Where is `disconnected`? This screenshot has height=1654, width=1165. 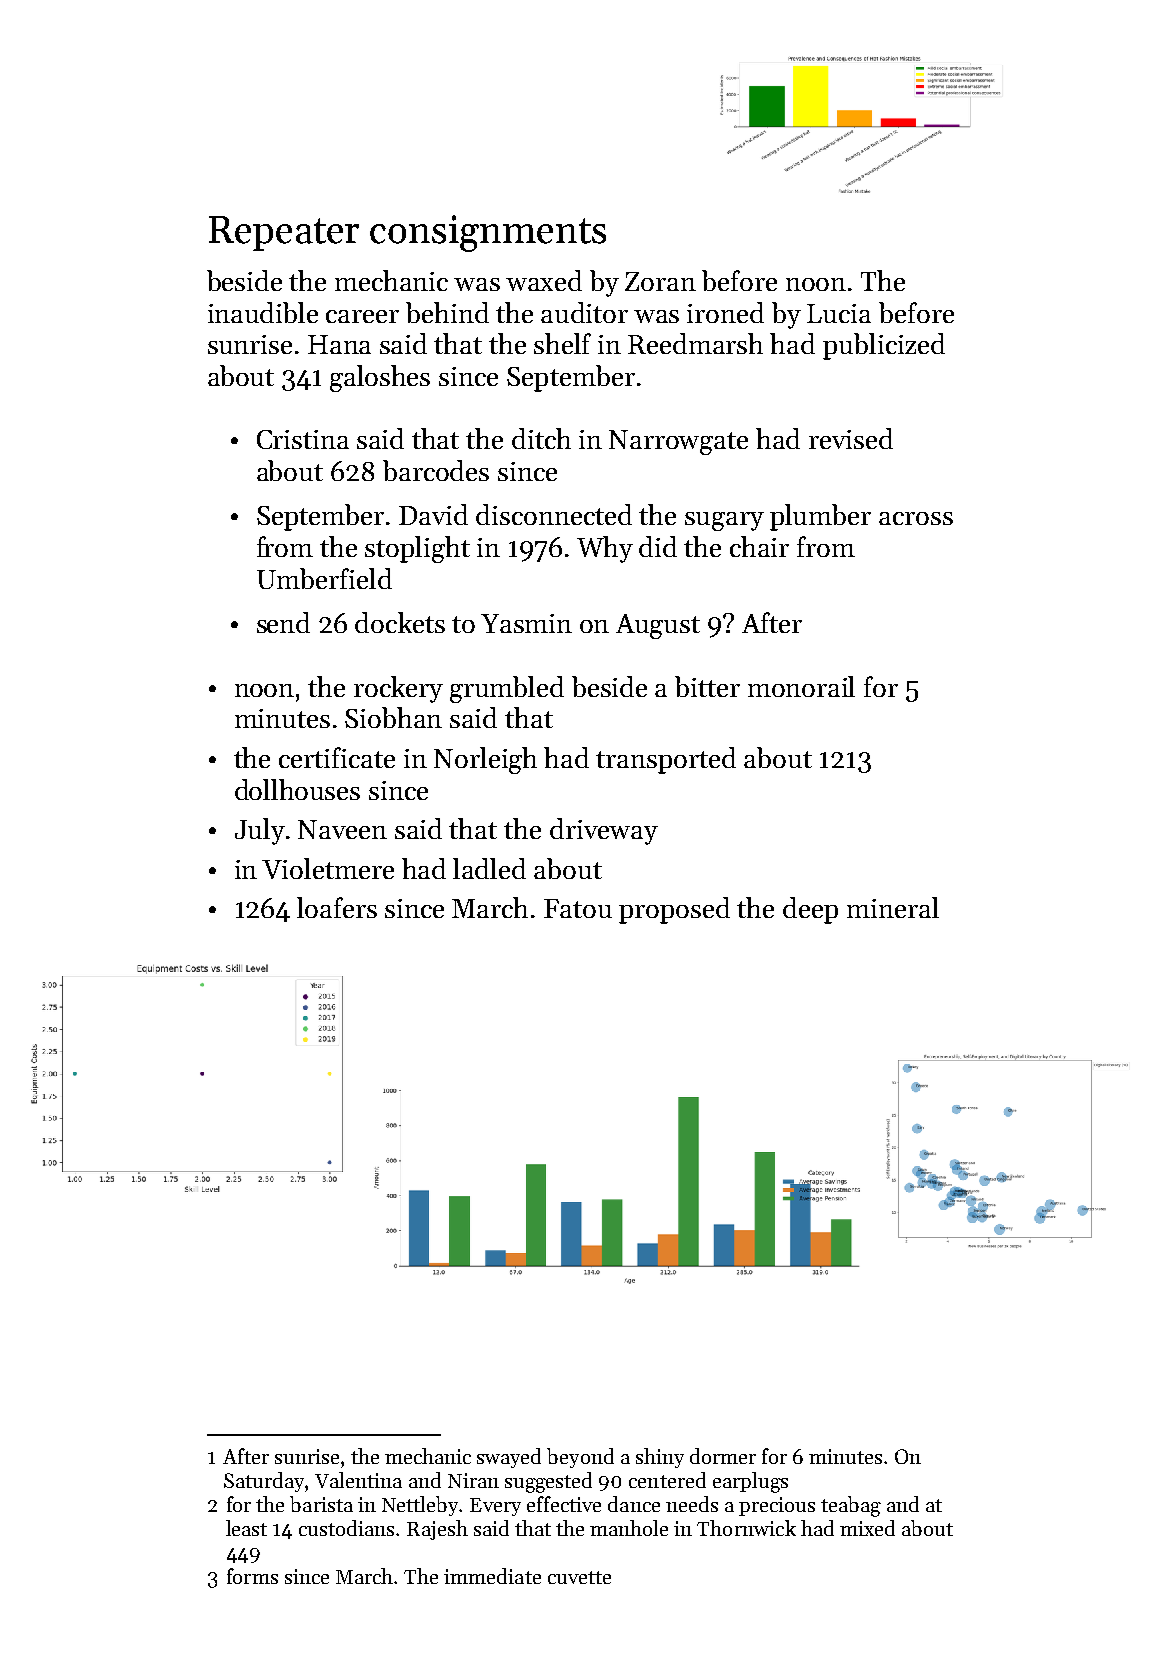
disconnected is located at coordinates (554, 514).
